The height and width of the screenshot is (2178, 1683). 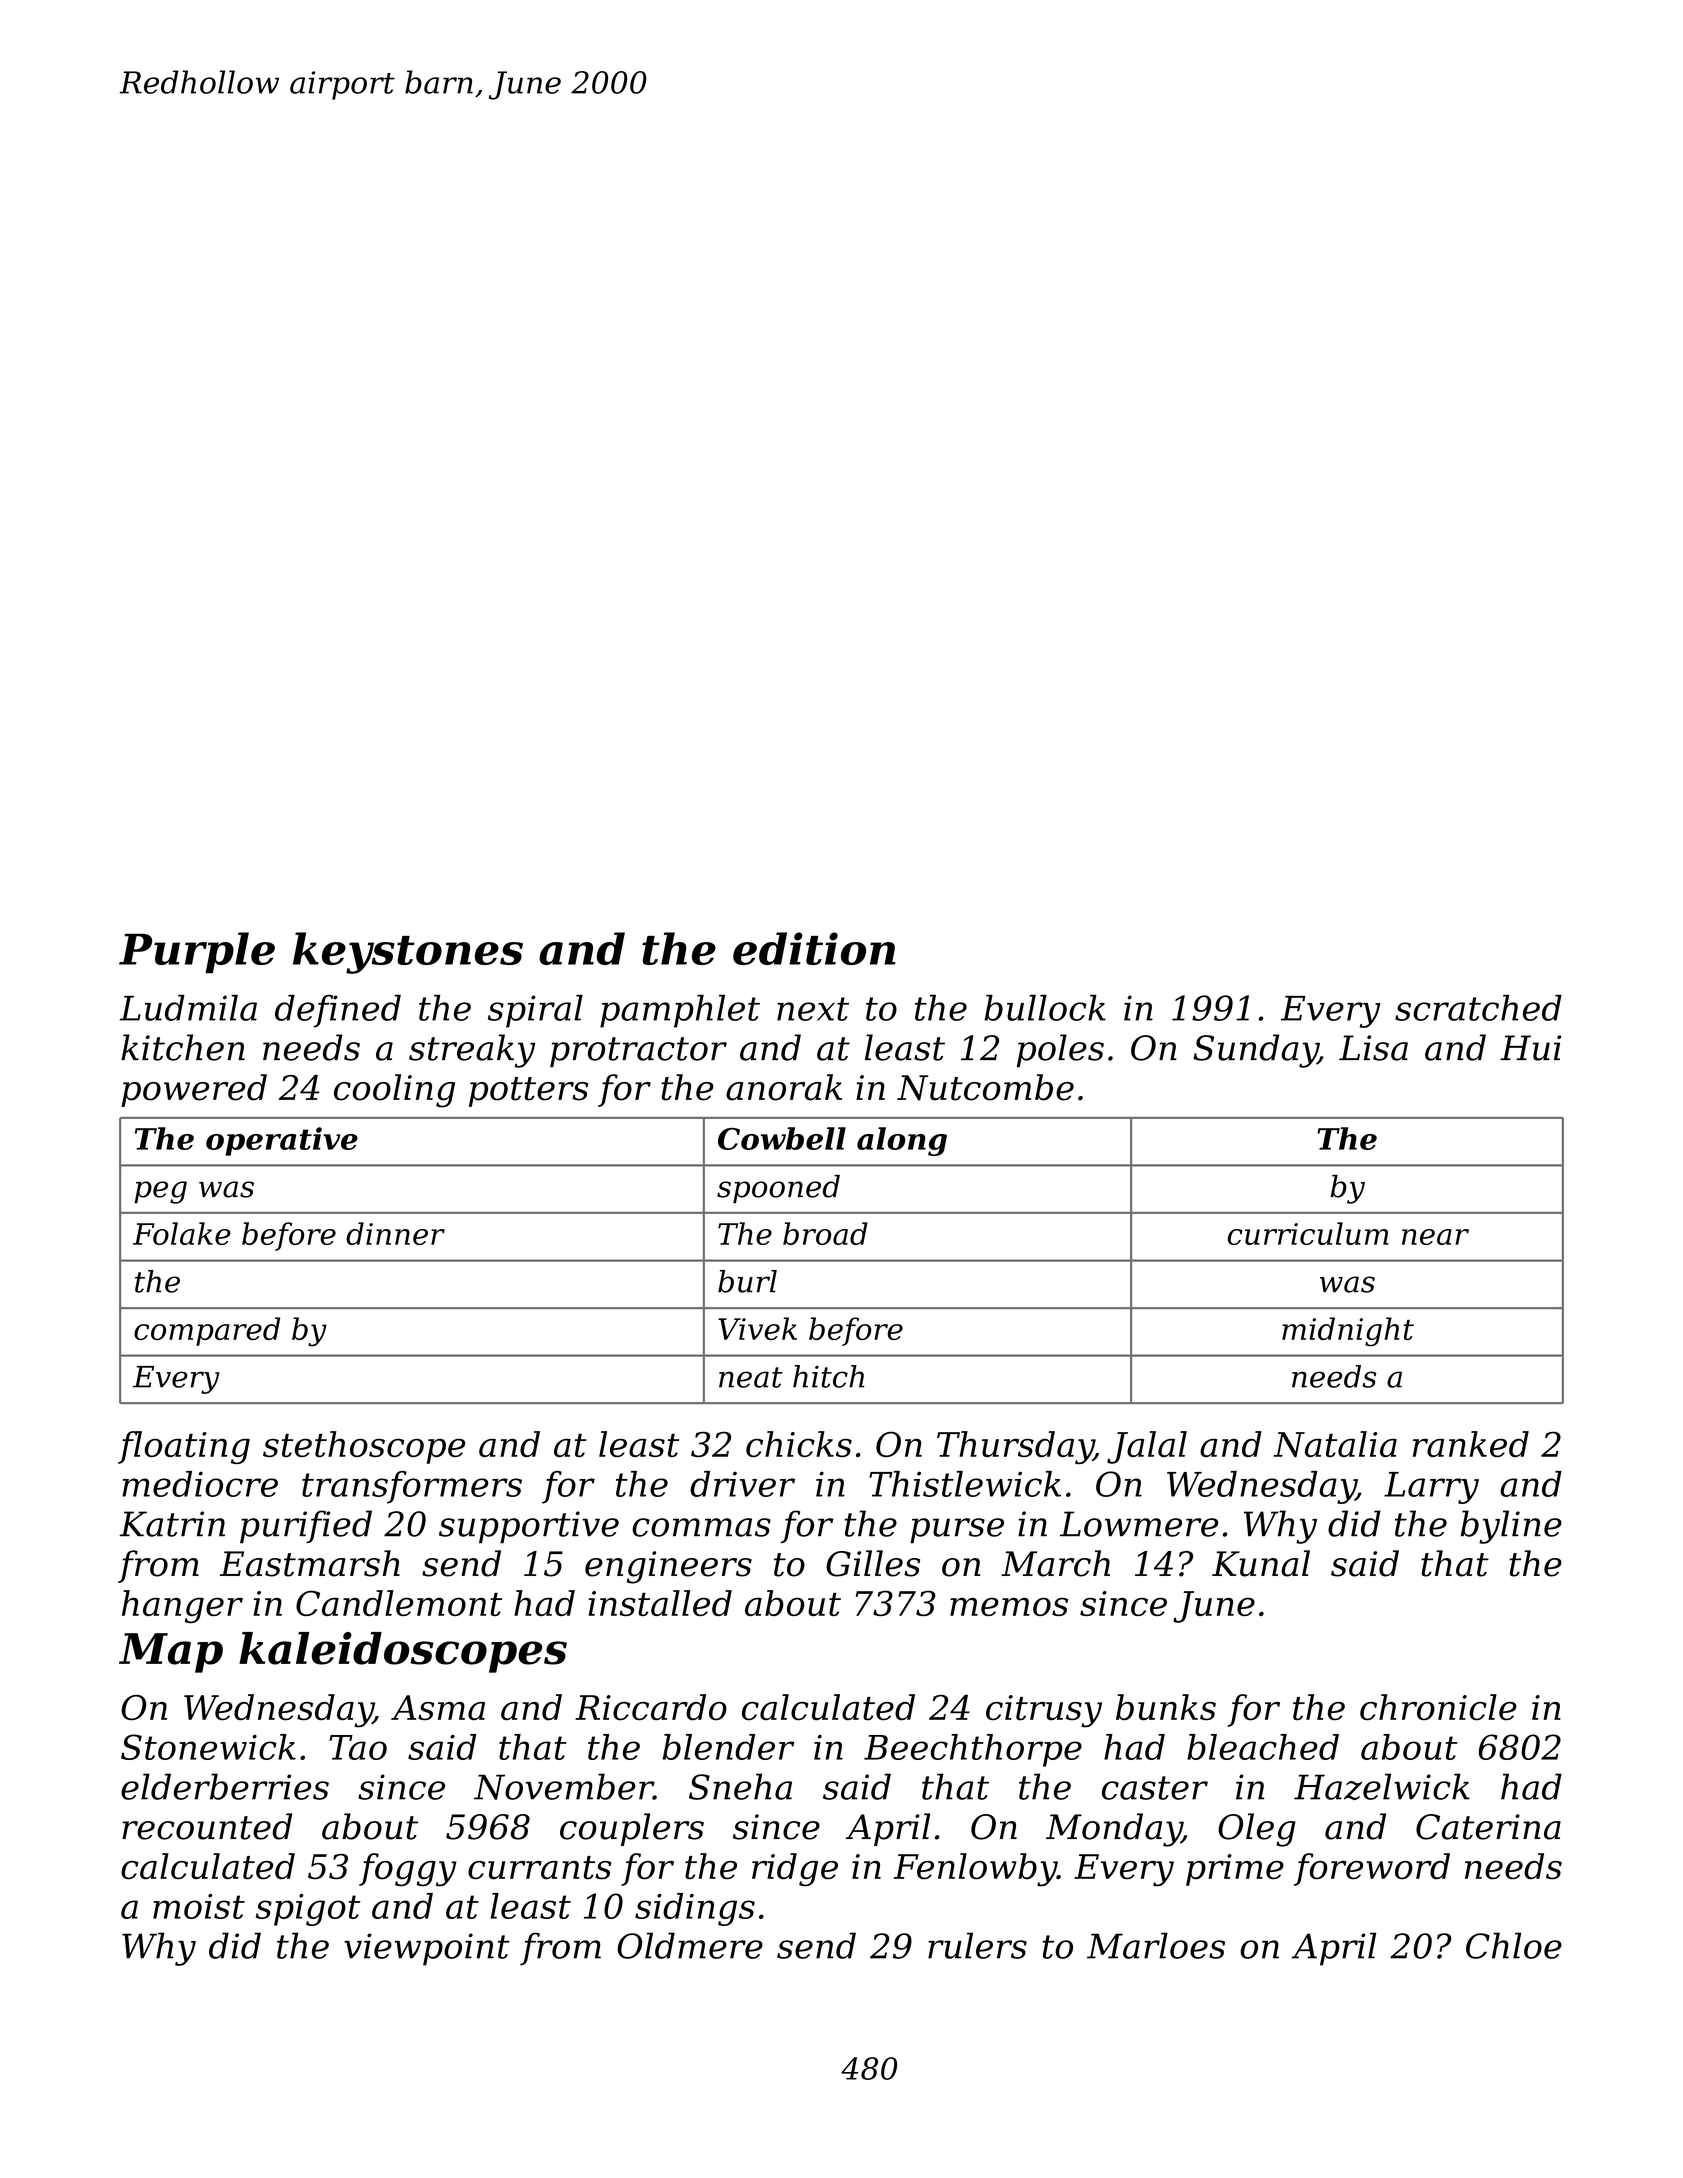 What do you see at coordinates (828, 1376) in the screenshot?
I see `hitch` at bounding box center [828, 1376].
